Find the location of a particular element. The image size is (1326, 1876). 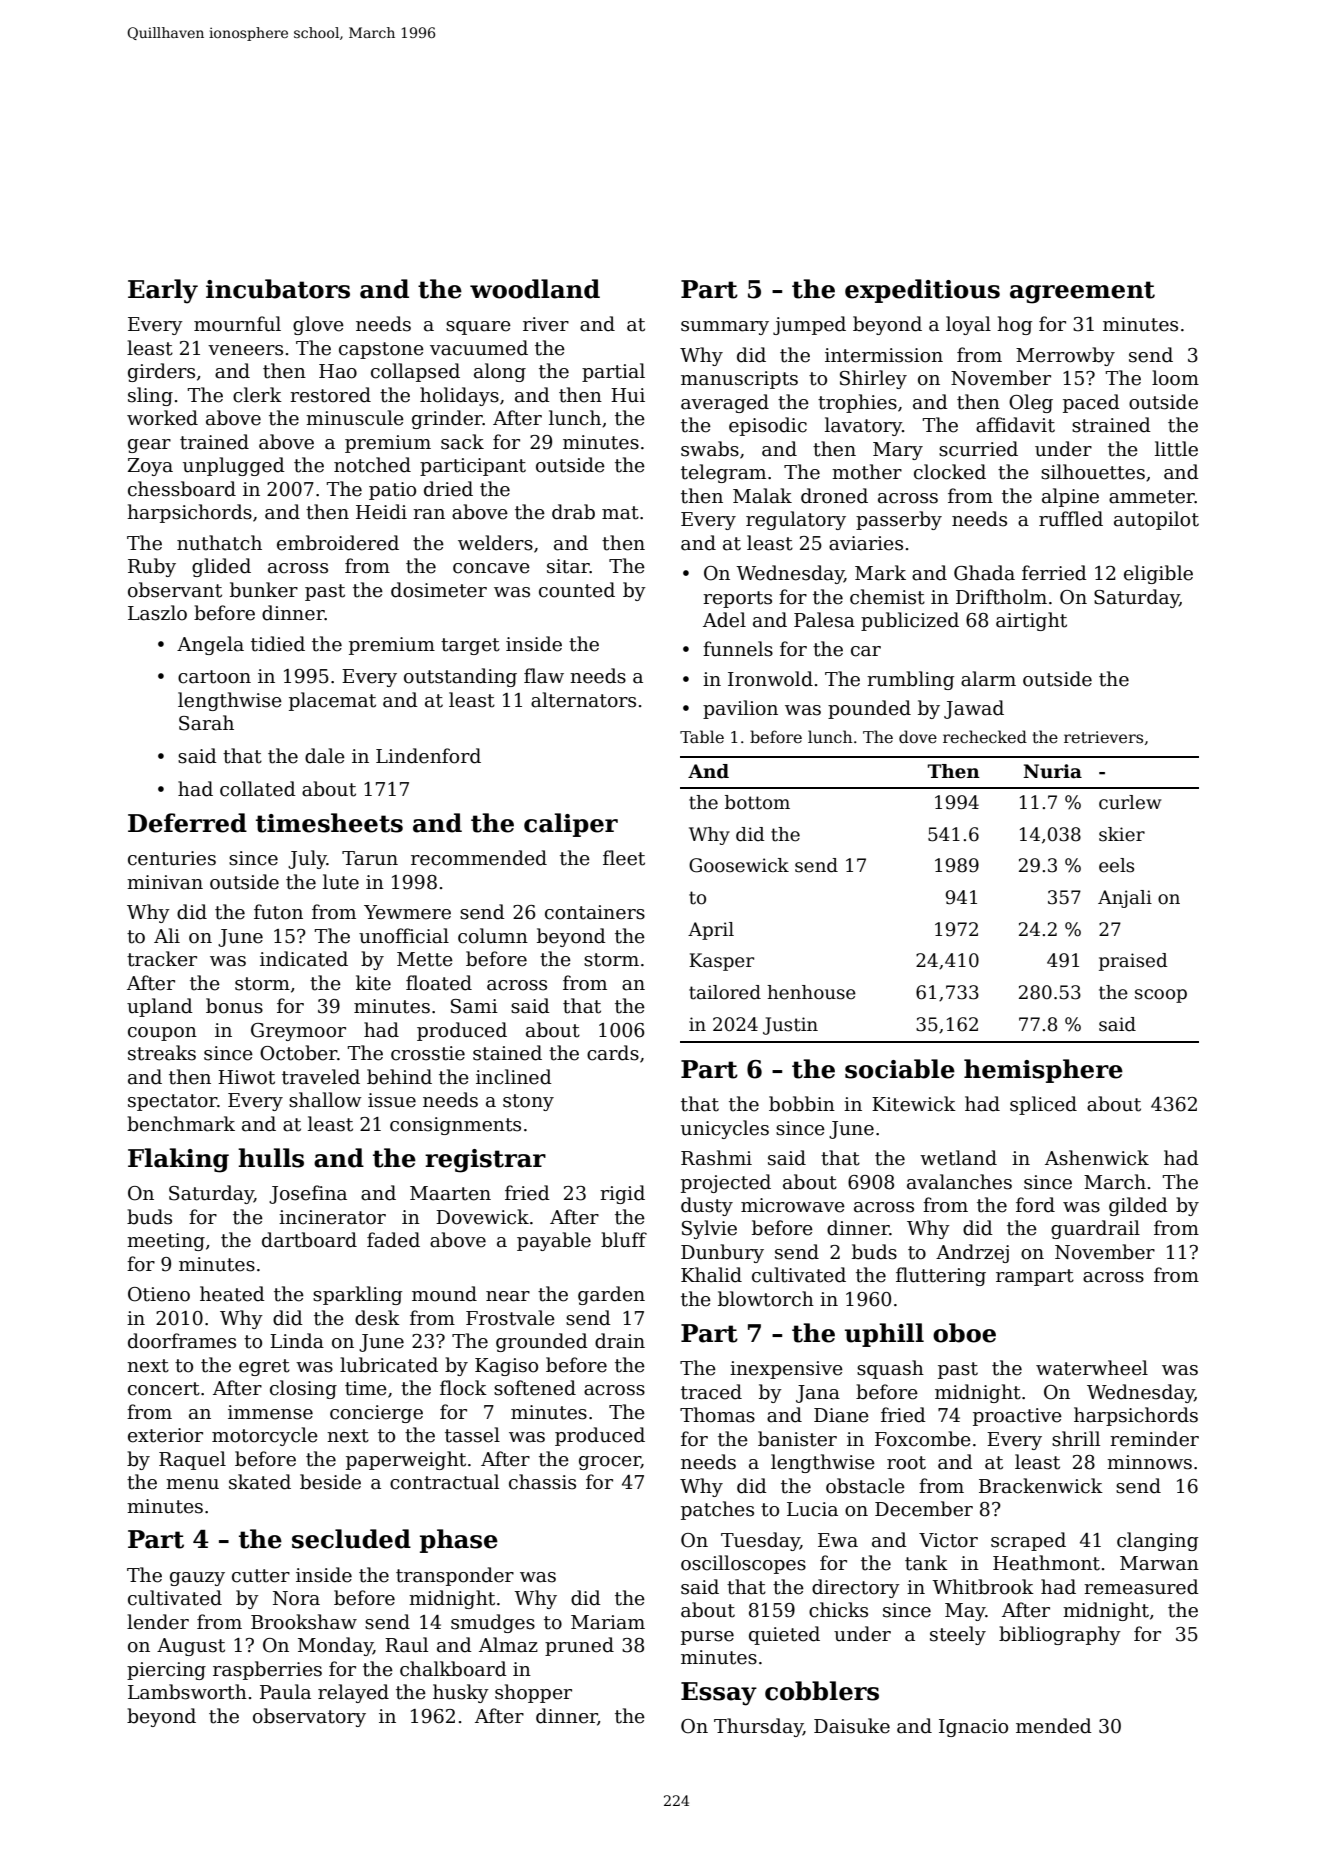

jumped is located at coordinates (809, 325).
